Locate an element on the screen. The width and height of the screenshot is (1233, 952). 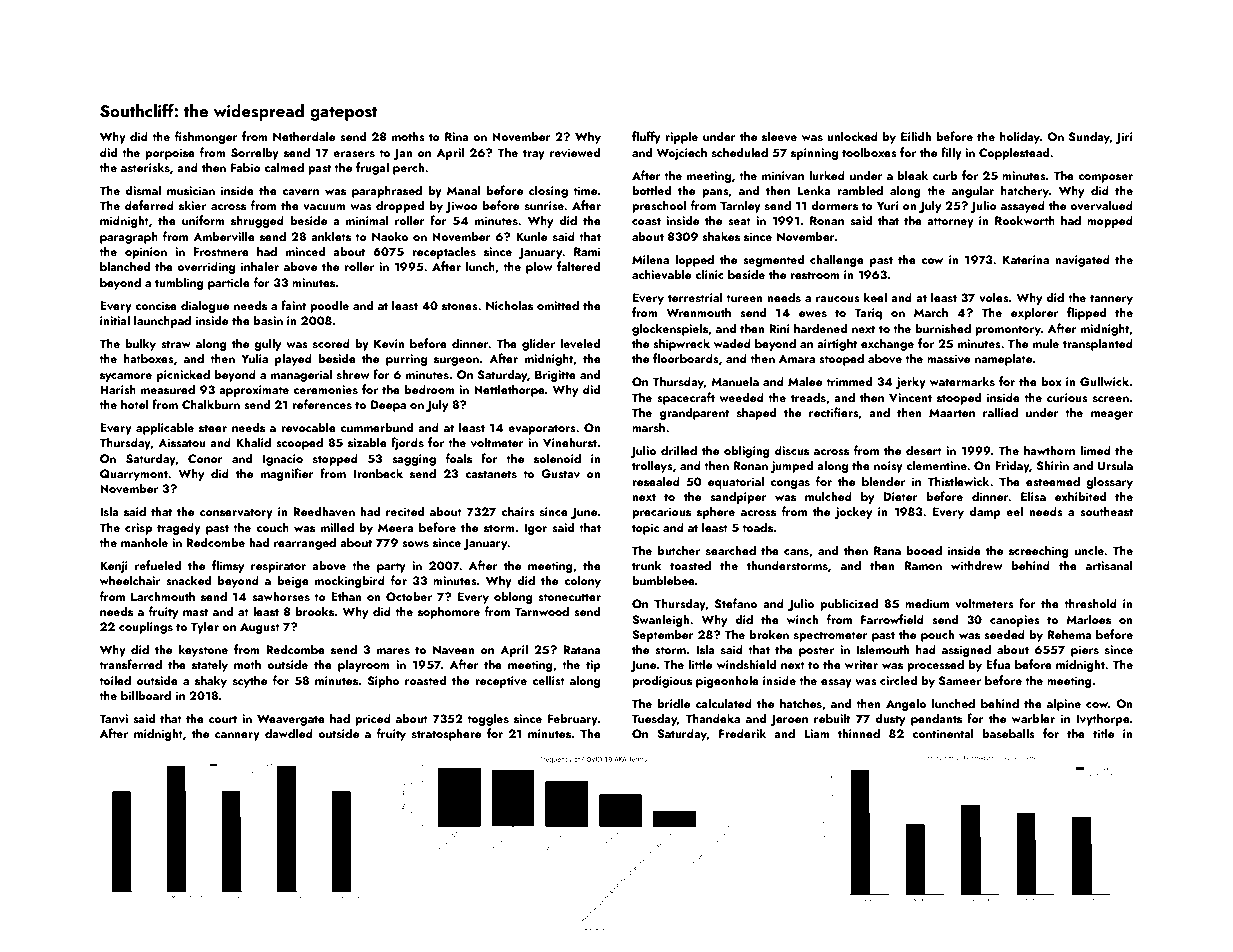
Thistlewick is located at coordinates (958, 481).
